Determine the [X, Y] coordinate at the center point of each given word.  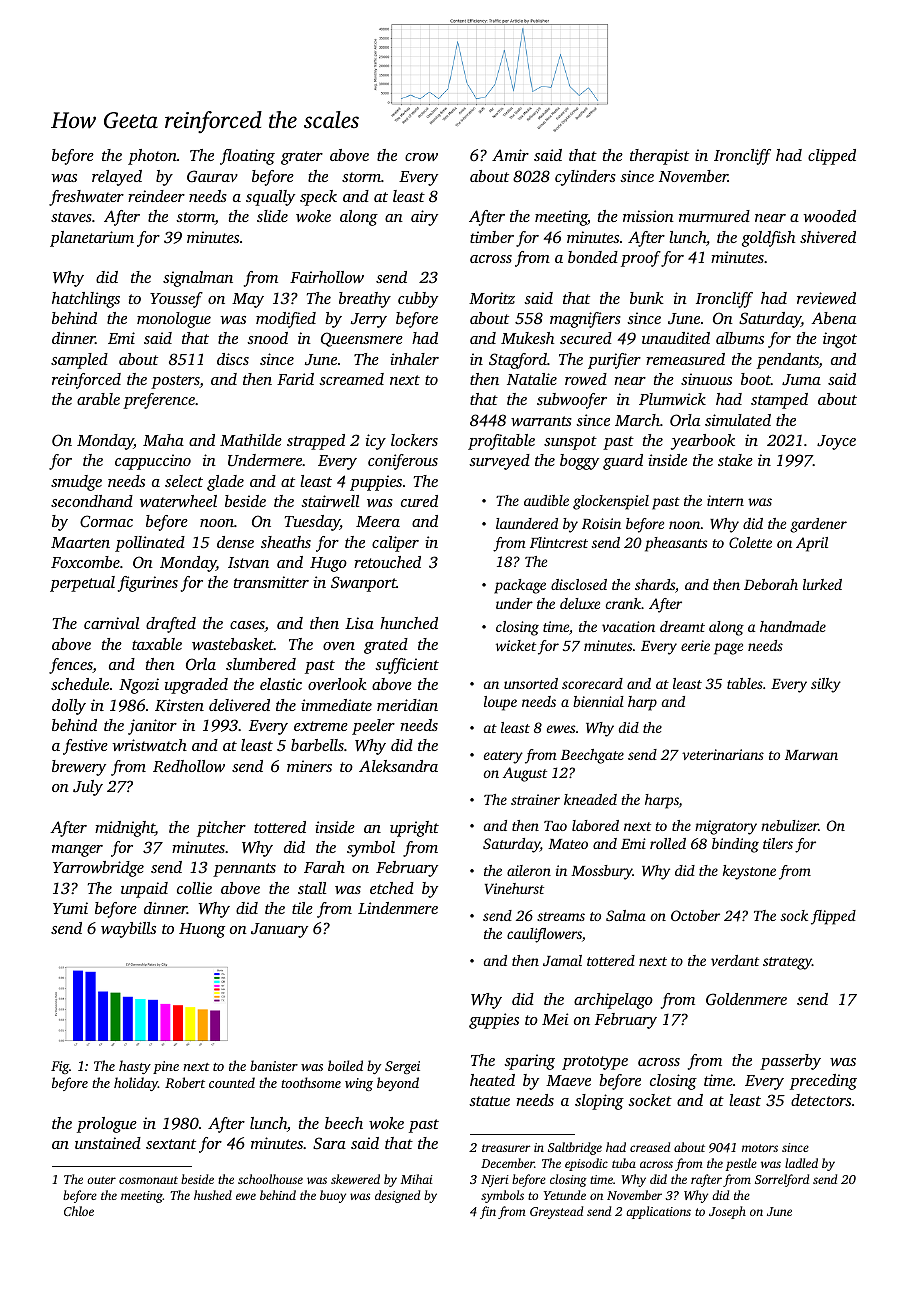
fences [71, 666]
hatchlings [86, 300]
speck [318, 198]
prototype [595, 1063]
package [520, 586]
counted [232, 1082]
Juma [801, 380]
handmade [793, 626]
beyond [398, 1084]
